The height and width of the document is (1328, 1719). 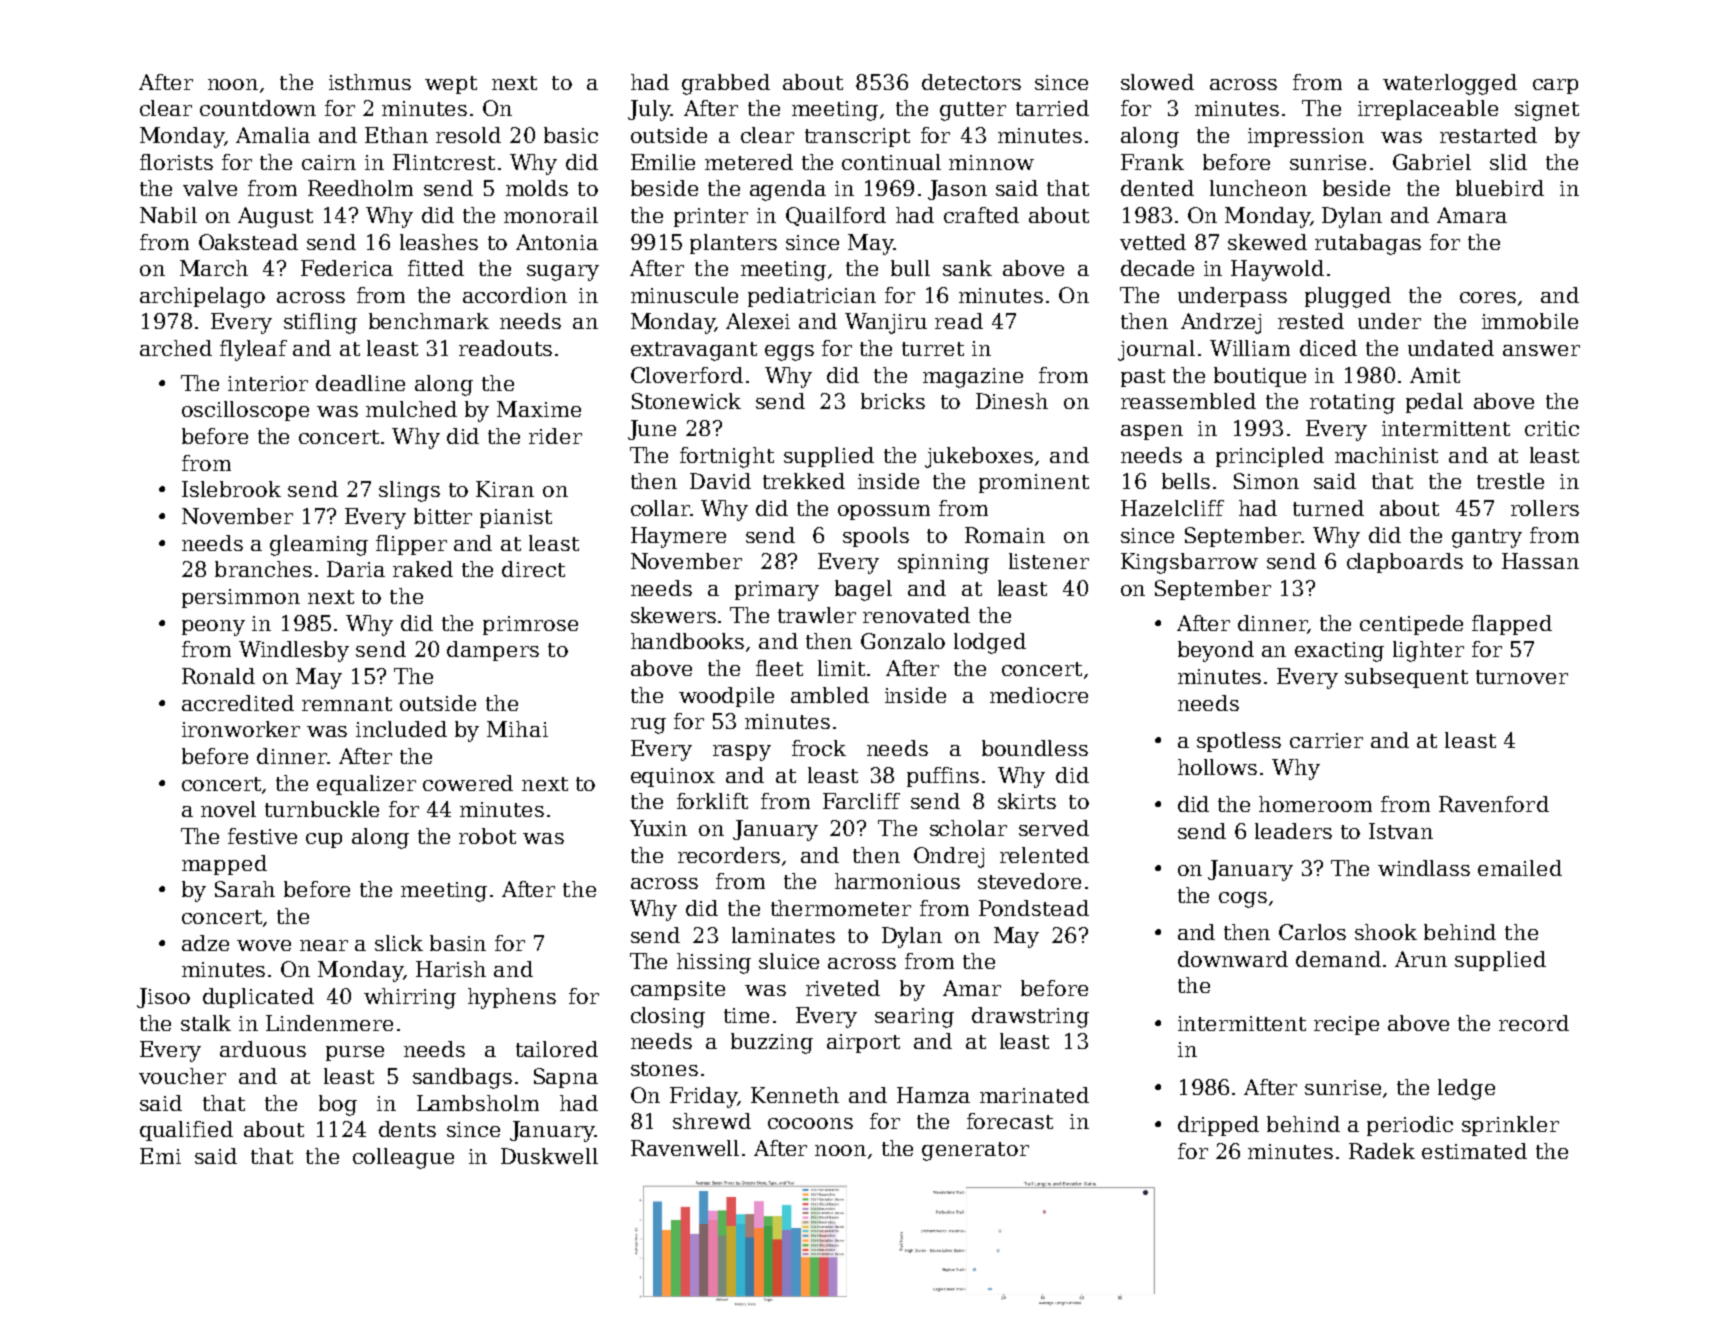 I want to click on accordion, so click(x=515, y=295).
